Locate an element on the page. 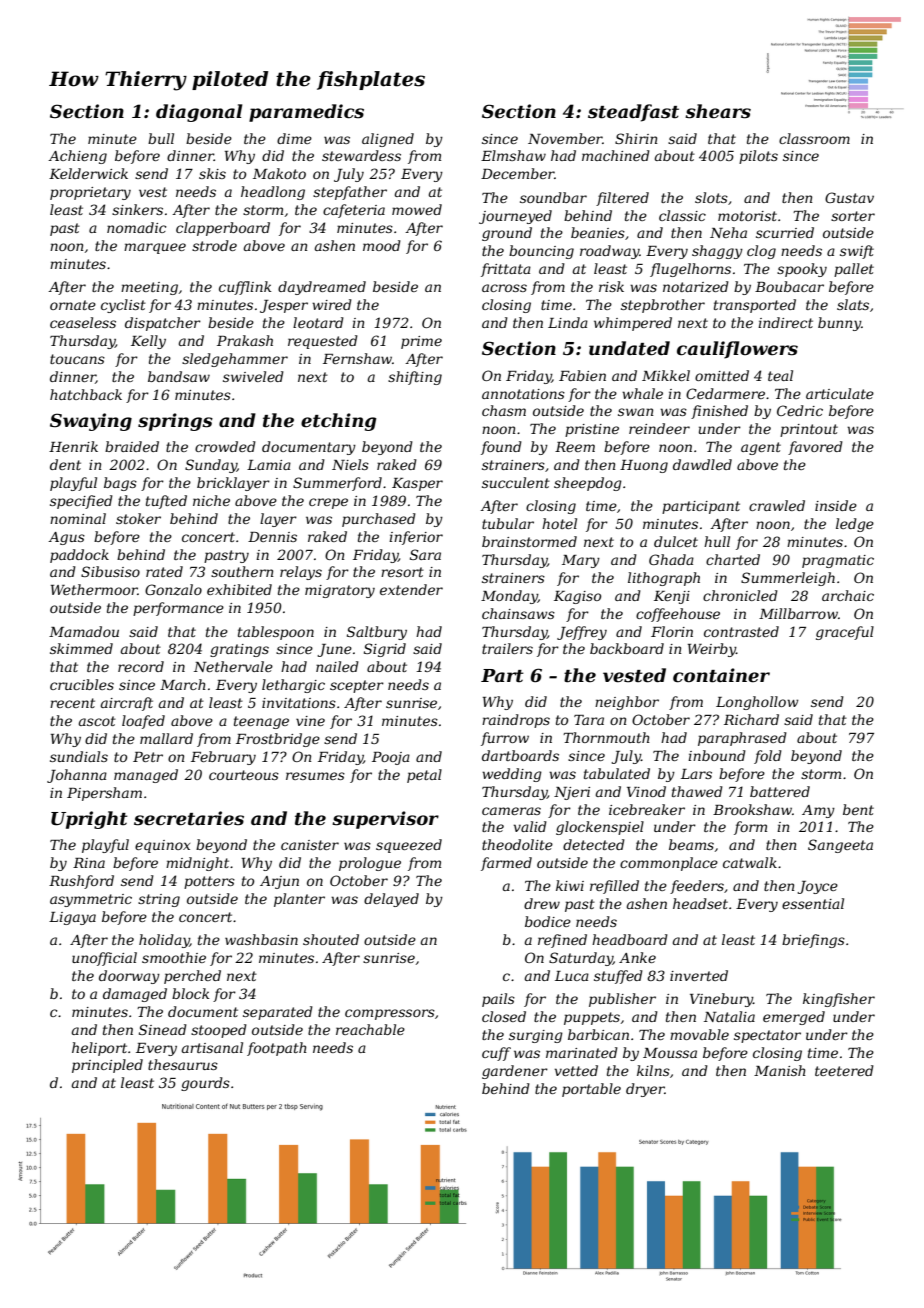 Image resolution: width=924 pixels, height=1308 pixels. Gonzalo is located at coordinates (173, 590).
